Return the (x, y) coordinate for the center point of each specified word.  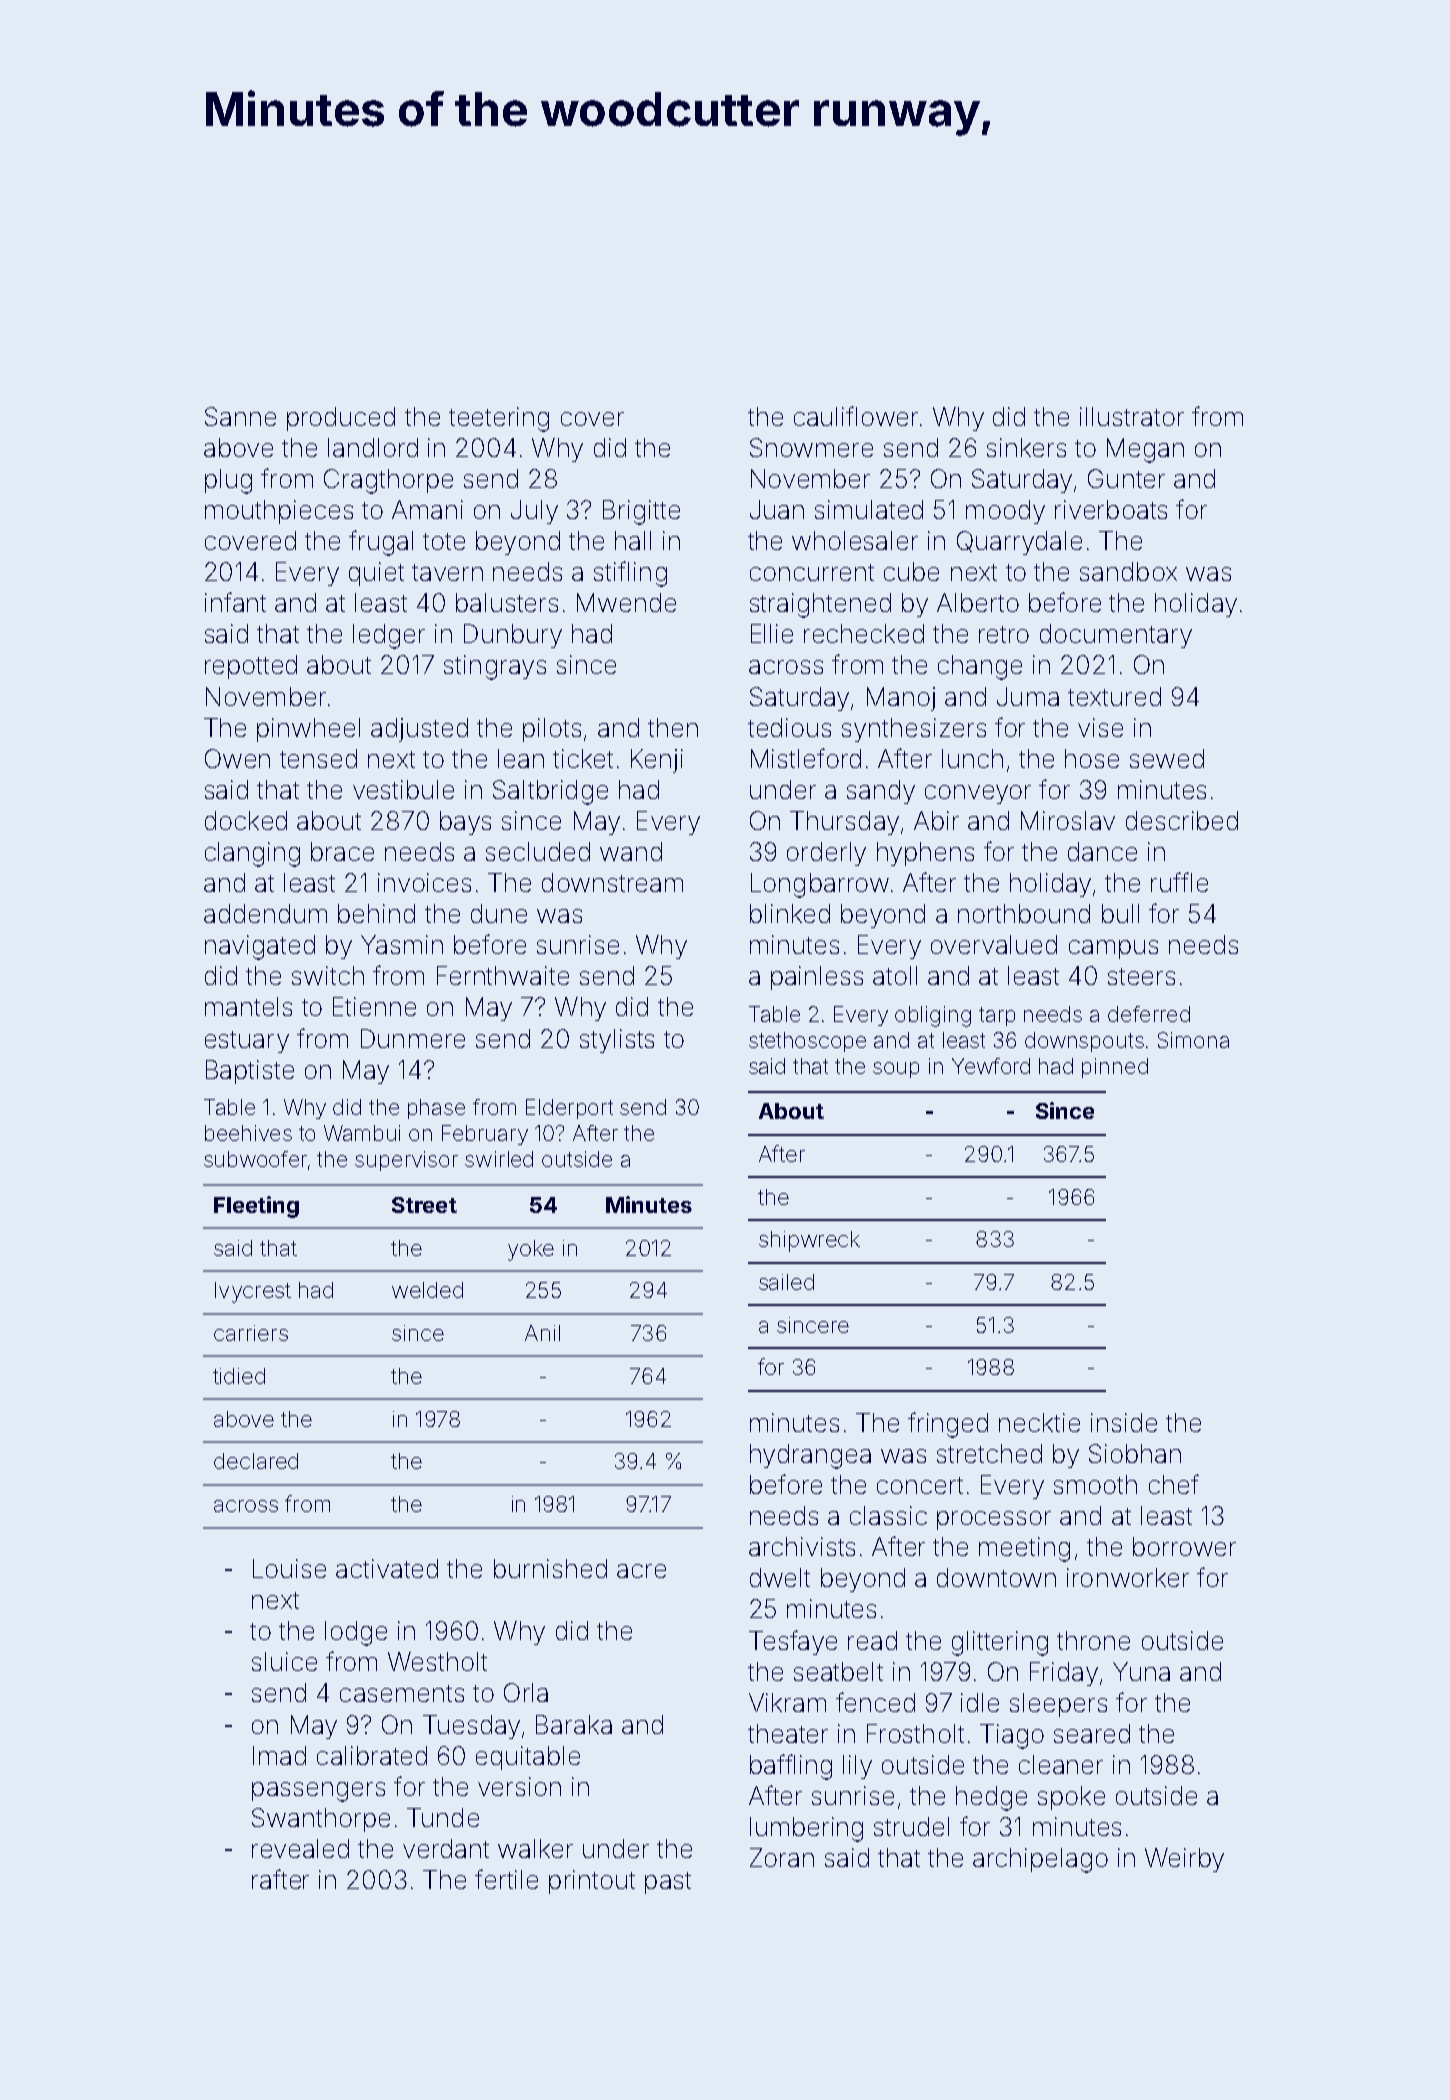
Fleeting (256, 1207)
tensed (318, 758)
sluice (284, 1661)
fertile (506, 1879)
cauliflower (856, 416)
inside (1124, 1422)
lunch (972, 758)
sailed (786, 1282)
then (673, 727)
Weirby (1184, 1860)
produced (341, 419)
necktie (1039, 1422)
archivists (802, 1546)
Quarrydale (1019, 543)
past (668, 1883)
